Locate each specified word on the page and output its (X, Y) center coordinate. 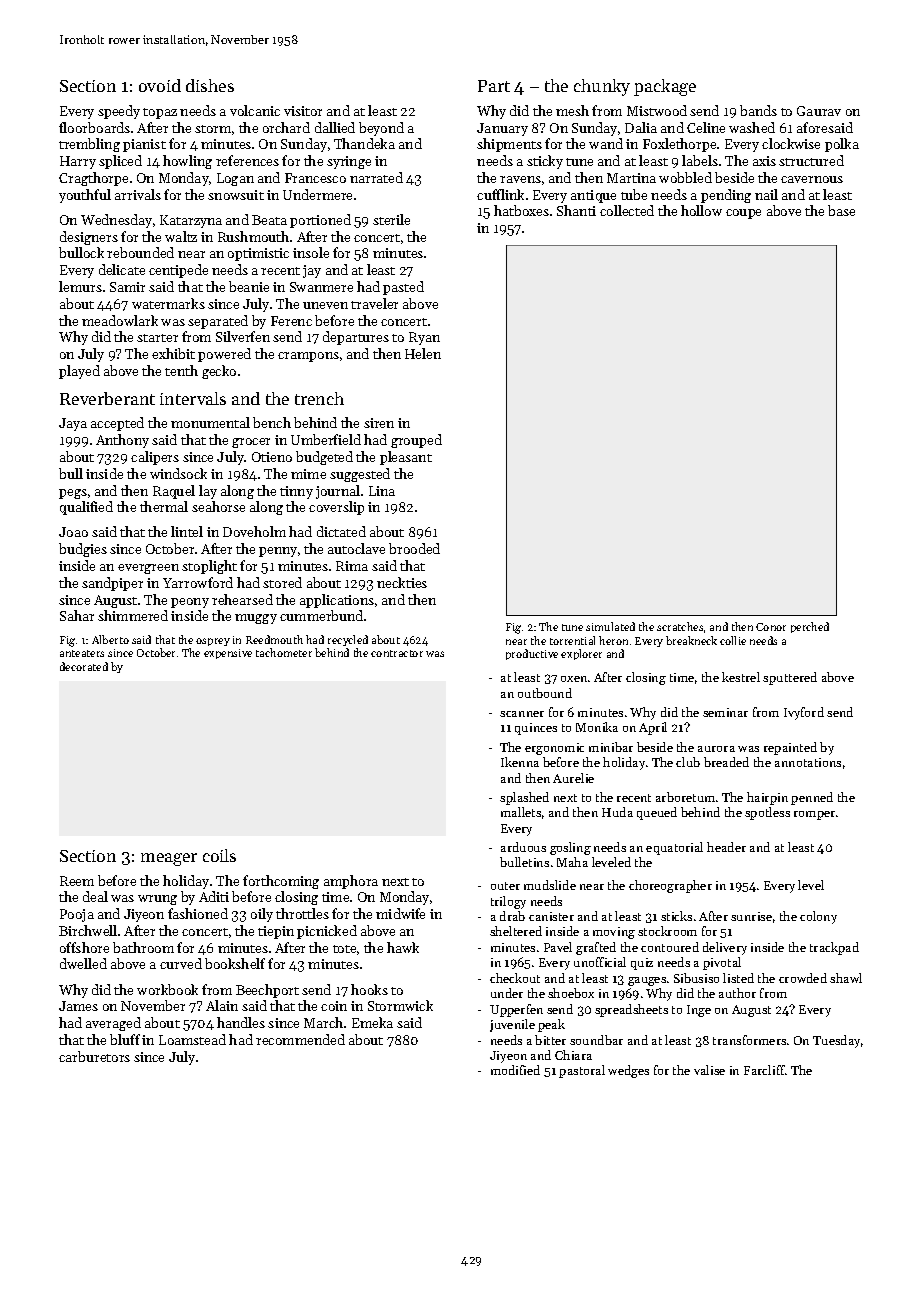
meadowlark (120, 320)
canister (551, 916)
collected (627, 210)
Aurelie (573, 778)
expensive (228, 654)
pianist (144, 145)
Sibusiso (696, 978)
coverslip (336, 508)
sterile (391, 219)
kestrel (741, 677)
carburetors (94, 1056)
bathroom (143, 947)
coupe (743, 214)
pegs (73, 494)
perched (810, 627)
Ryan (424, 338)
